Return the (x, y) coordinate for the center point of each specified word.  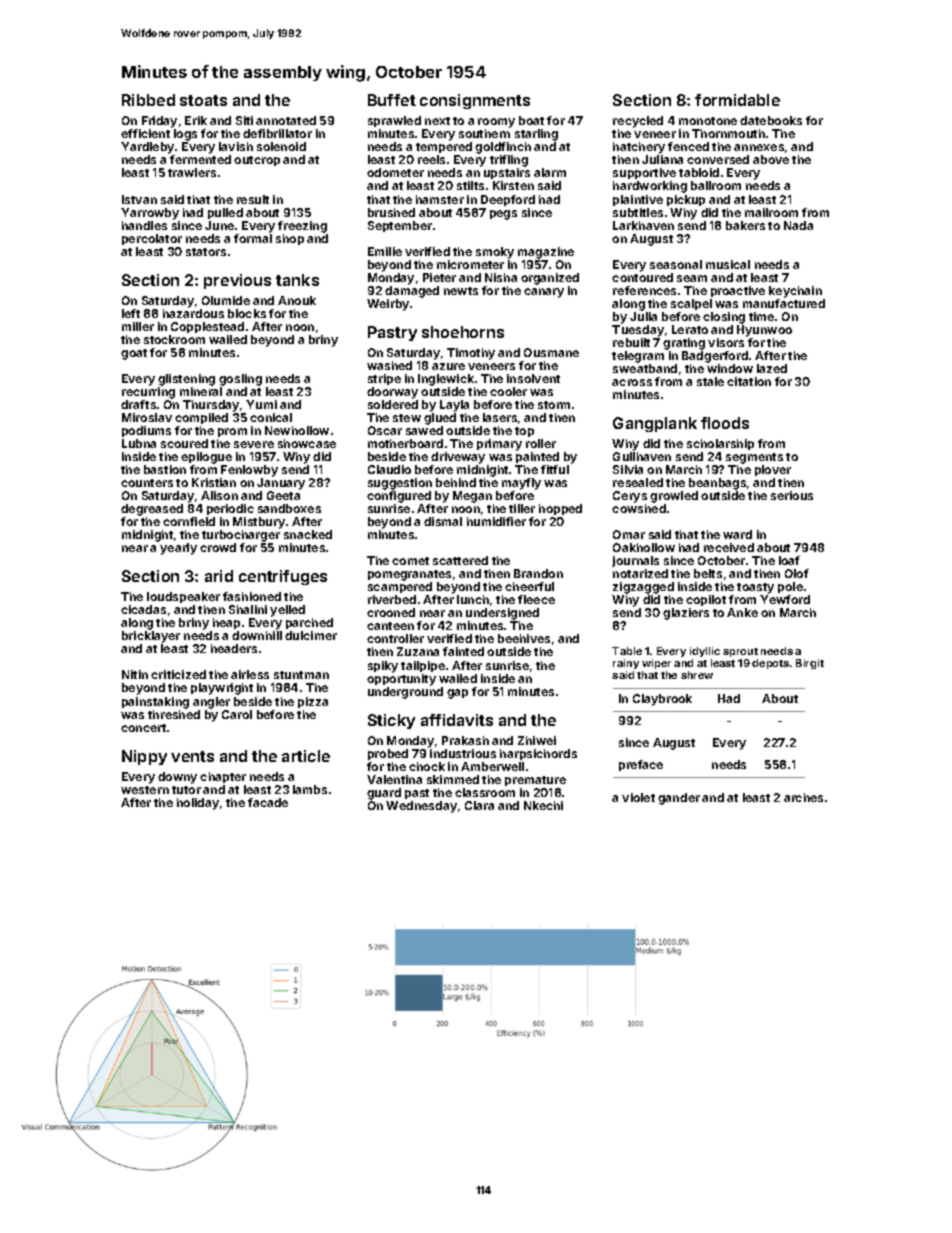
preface (641, 765)
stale (710, 381)
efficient (145, 133)
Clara (479, 805)
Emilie (385, 251)
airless (250, 674)
